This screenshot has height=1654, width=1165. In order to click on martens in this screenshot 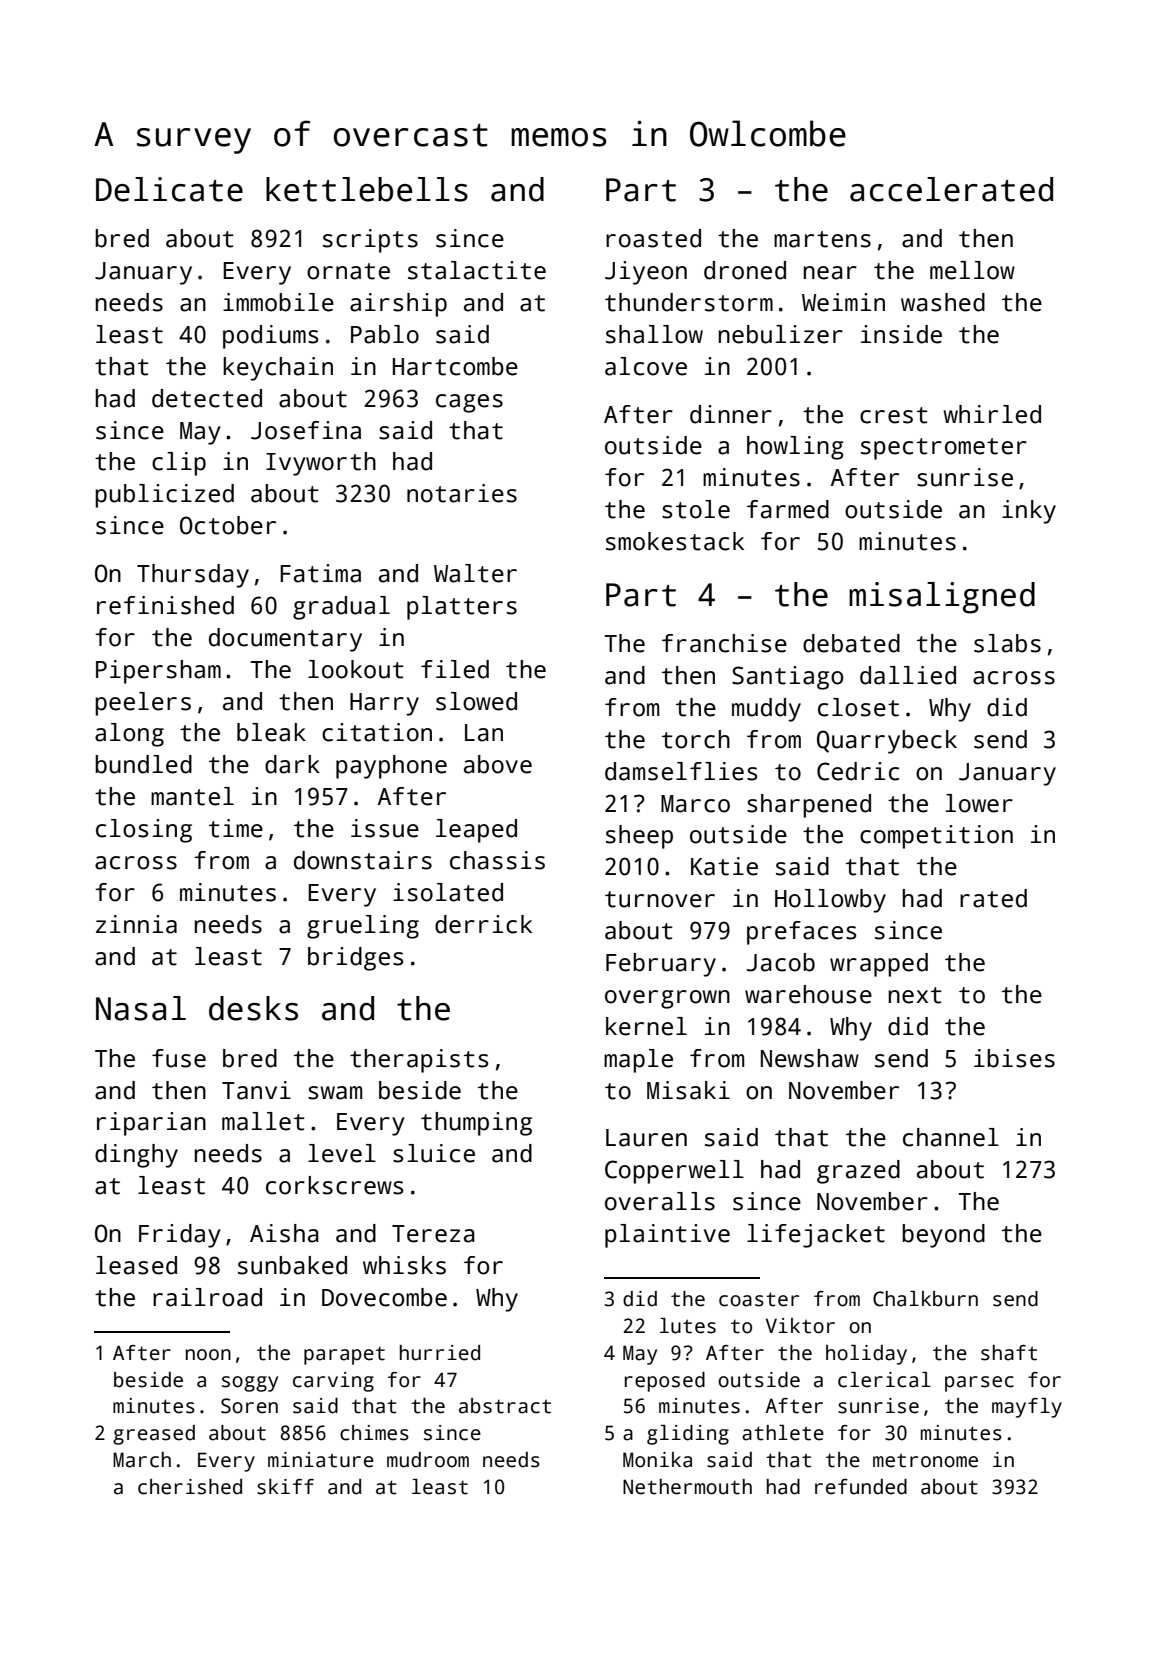, I will do `click(822, 239)`.
